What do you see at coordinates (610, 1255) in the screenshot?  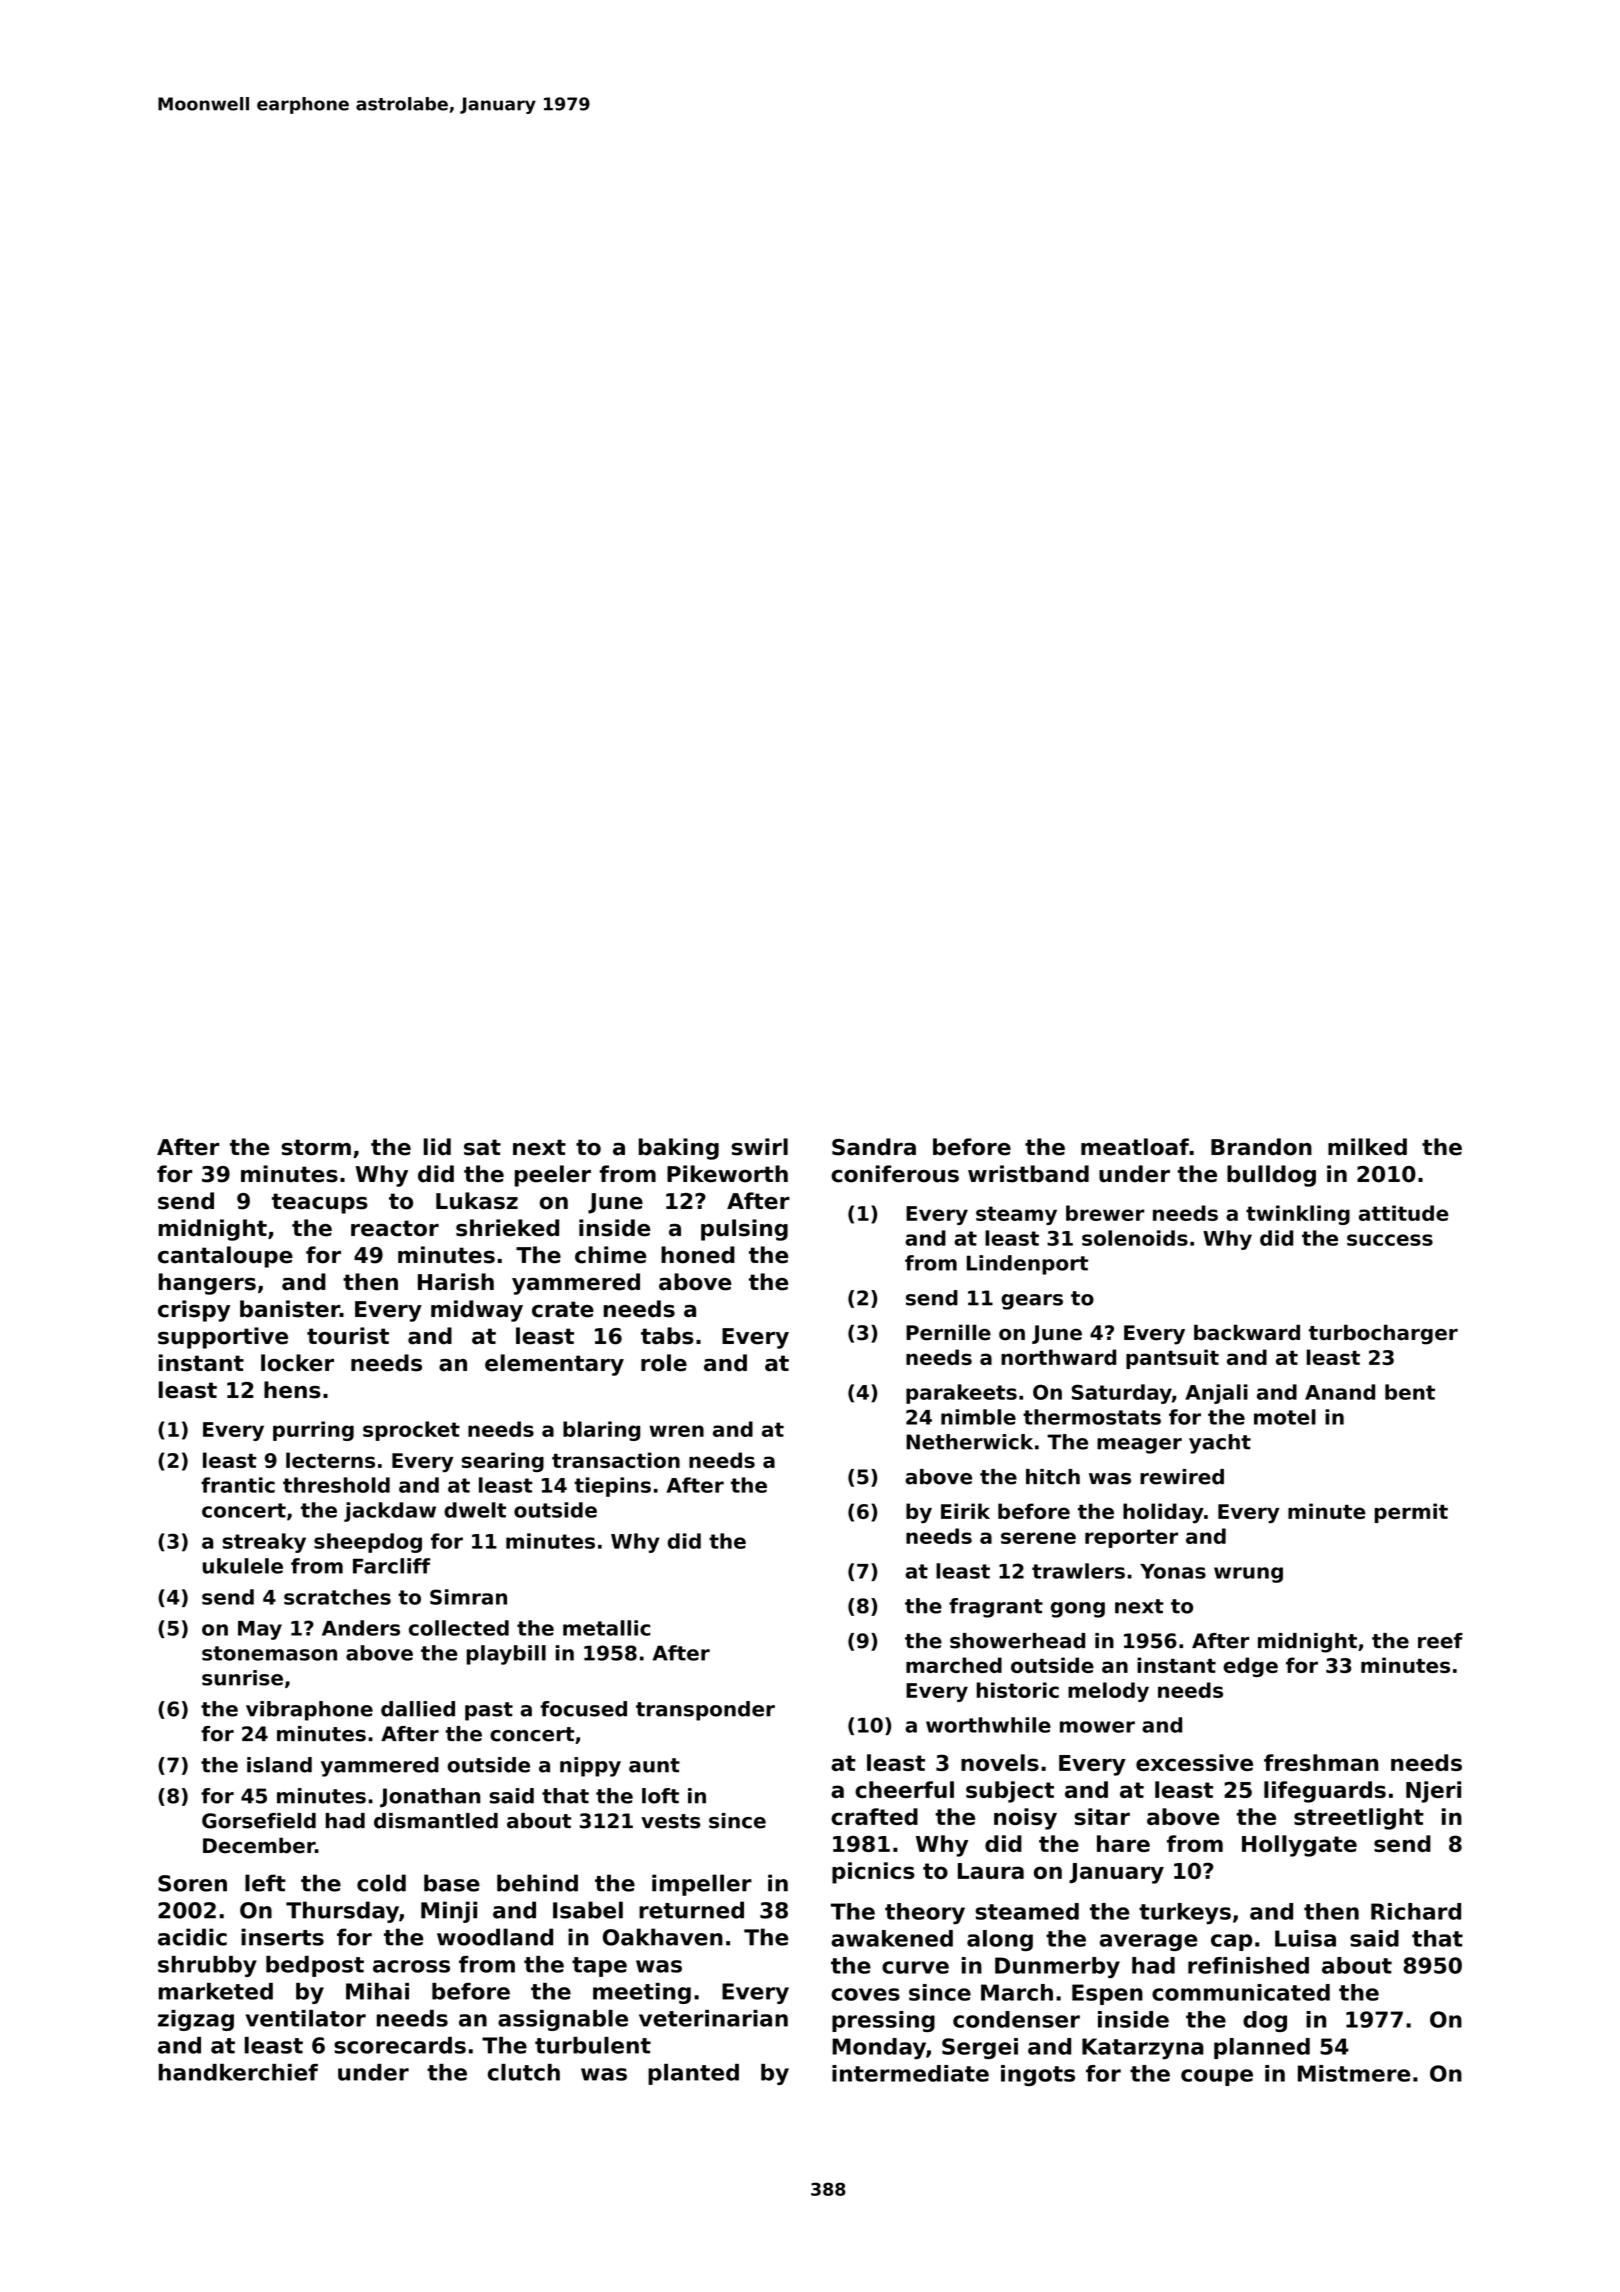 I see `chime` at bounding box center [610, 1255].
